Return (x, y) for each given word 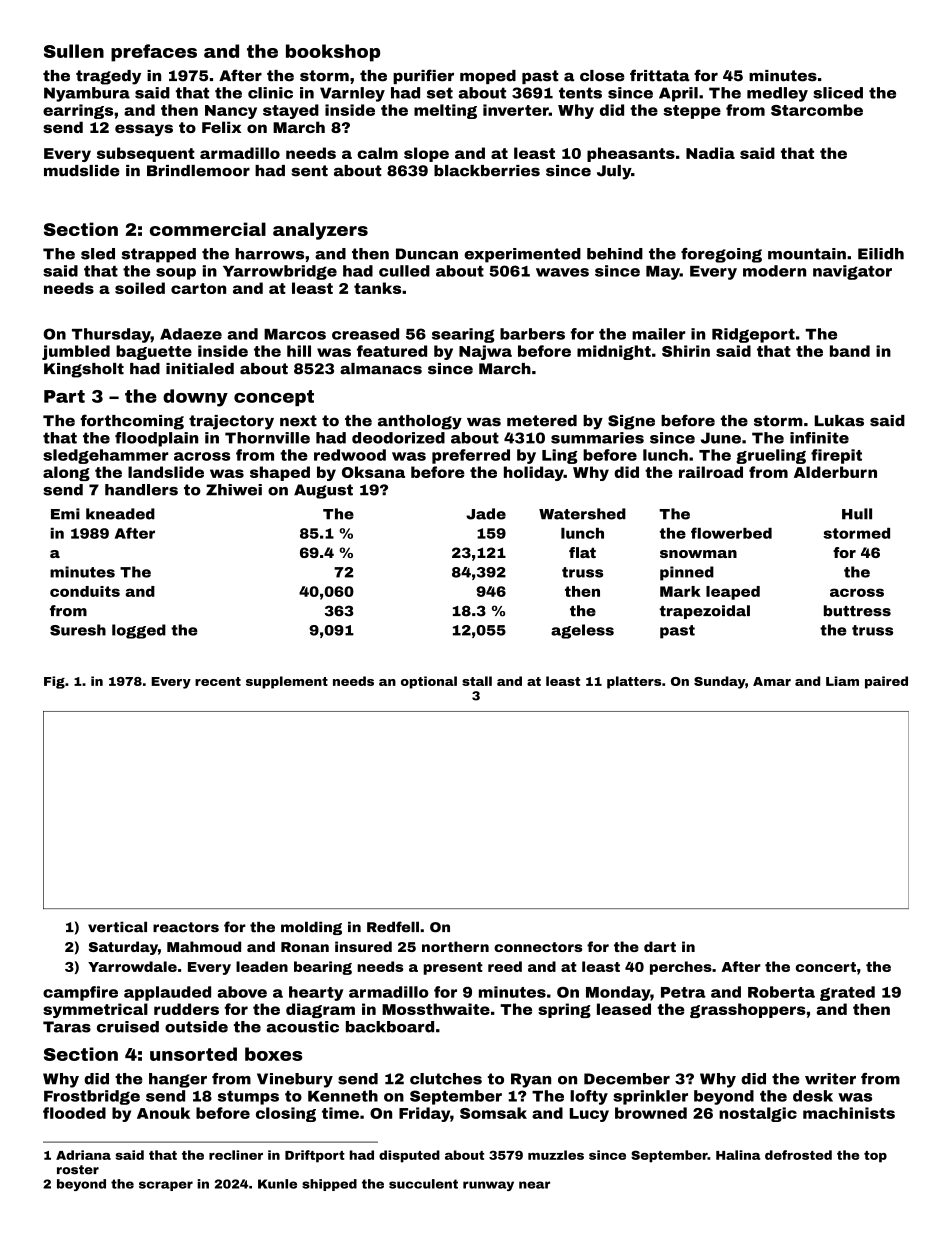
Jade (486, 514)
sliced (838, 93)
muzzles (556, 1155)
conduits (85, 591)
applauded (167, 993)
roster (78, 1170)
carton (198, 288)
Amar (772, 681)
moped (488, 77)
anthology (420, 422)
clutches (446, 1079)
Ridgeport (753, 335)
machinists (849, 1113)
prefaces (154, 53)
